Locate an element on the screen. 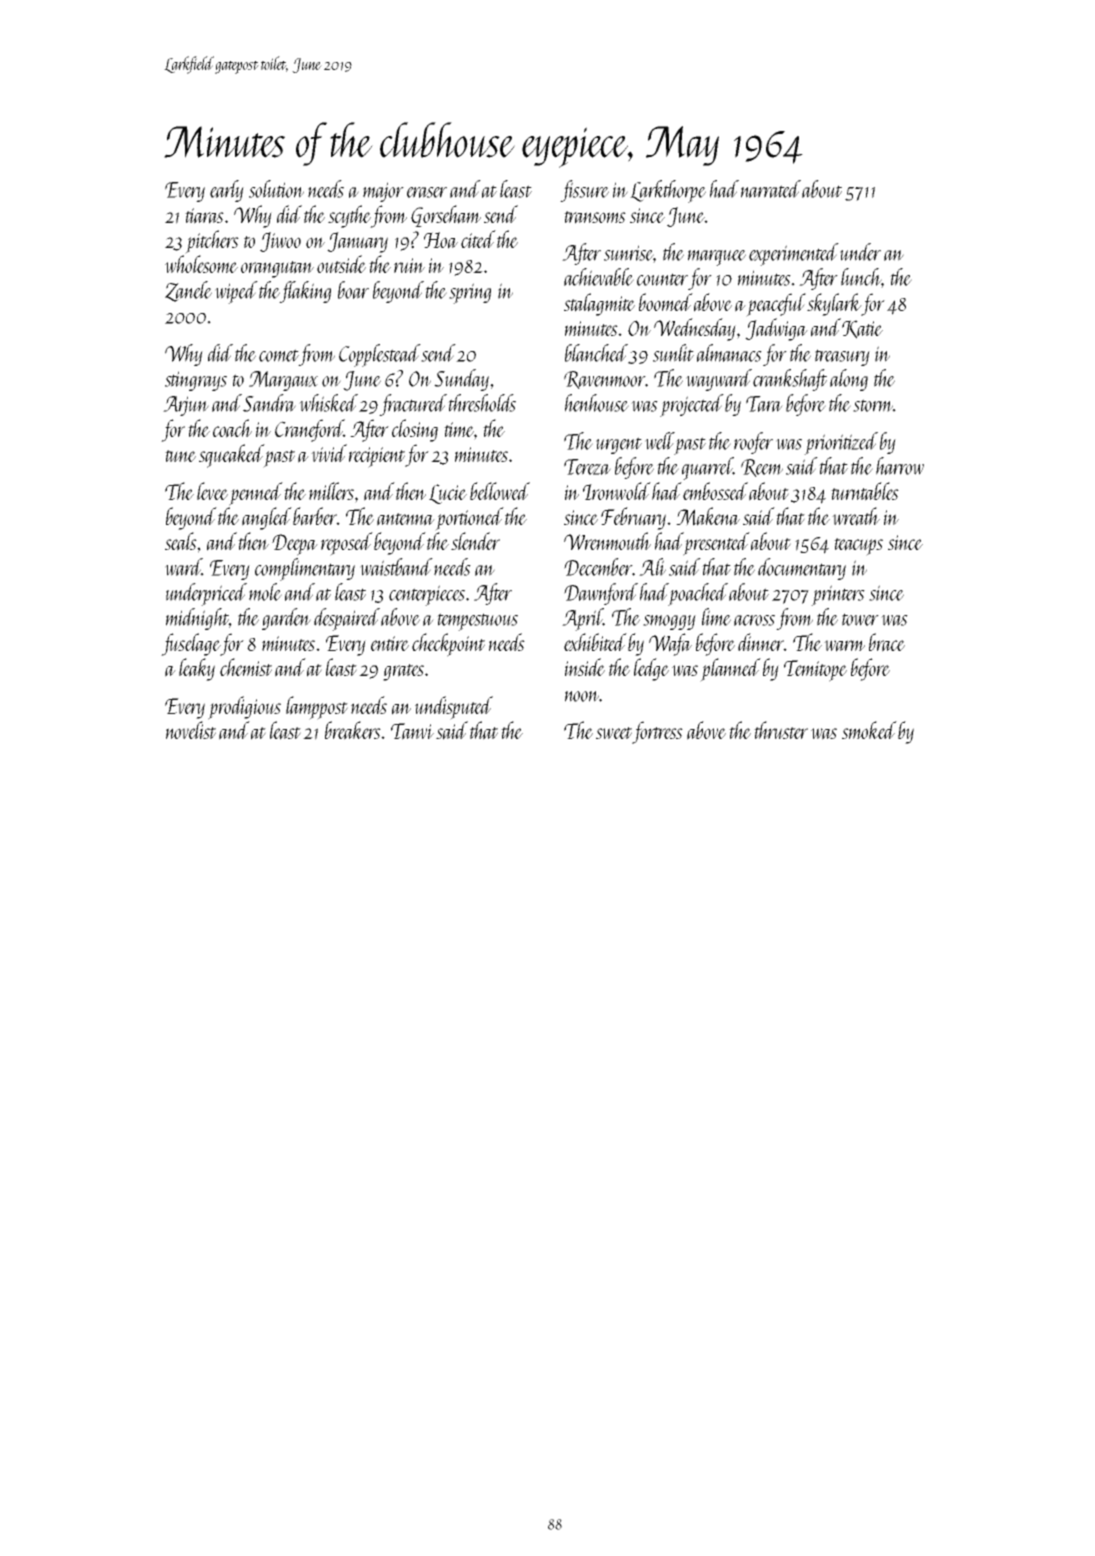  lunch is located at coordinates (861, 277).
